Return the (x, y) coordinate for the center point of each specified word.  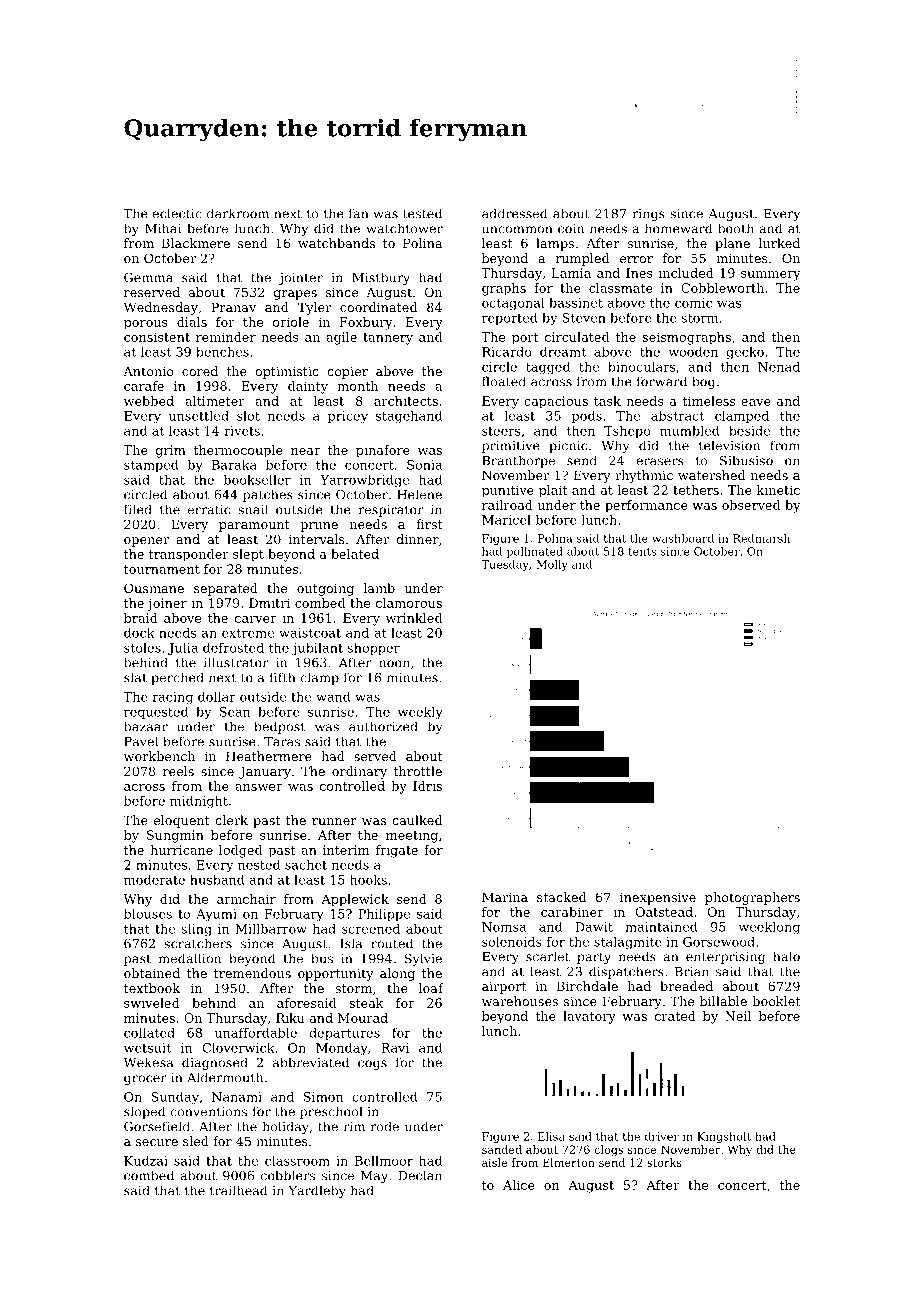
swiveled (152, 1003)
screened (371, 929)
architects (406, 401)
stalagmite (628, 943)
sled (196, 1141)
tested (422, 213)
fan (359, 213)
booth (736, 228)
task (607, 401)
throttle (418, 771)
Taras (282, 742)
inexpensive (658, 898)
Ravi (395, 1048)
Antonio (148, 371)
